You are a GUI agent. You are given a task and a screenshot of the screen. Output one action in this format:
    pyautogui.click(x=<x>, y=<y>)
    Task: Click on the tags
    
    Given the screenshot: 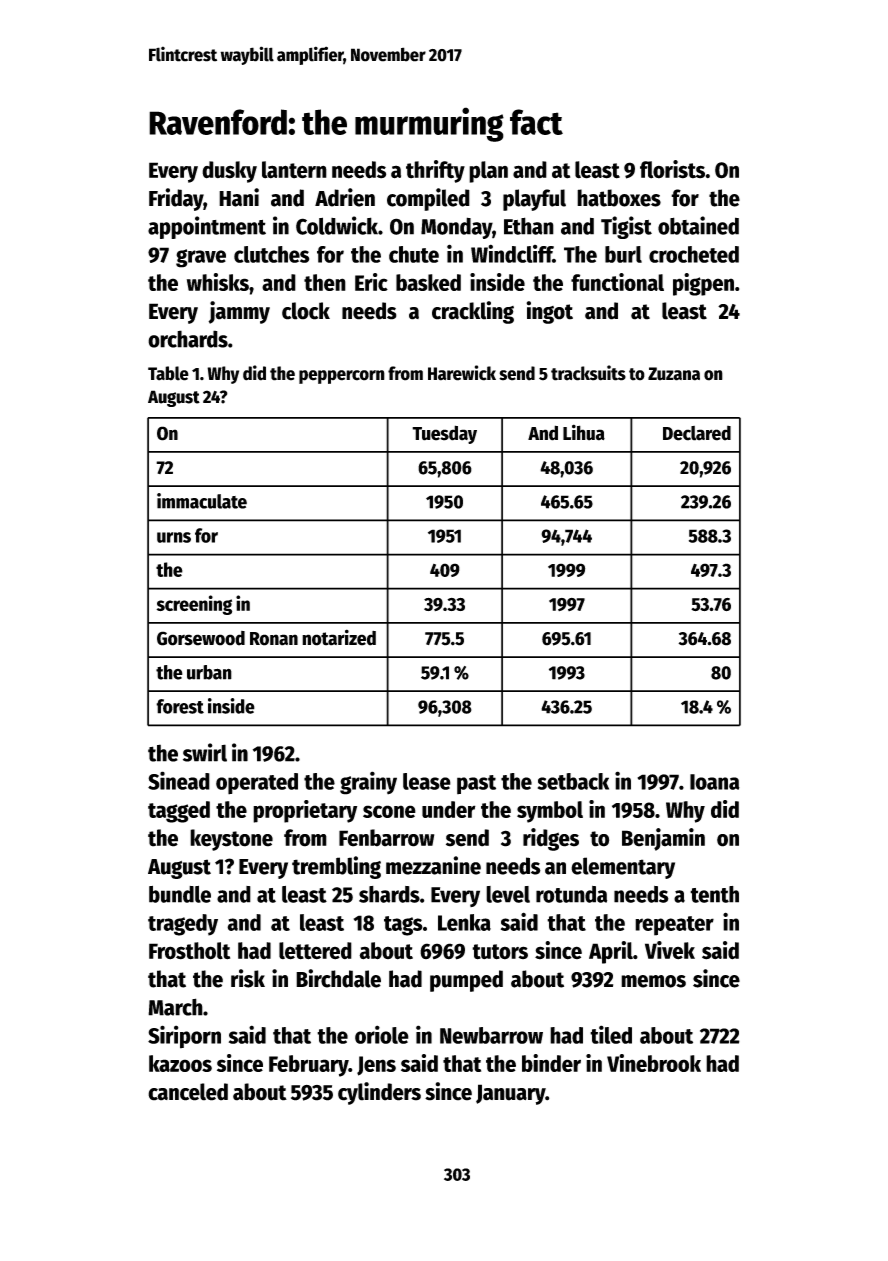 What is the action you would take?
    pyautogui.click(x=403, y=926)
